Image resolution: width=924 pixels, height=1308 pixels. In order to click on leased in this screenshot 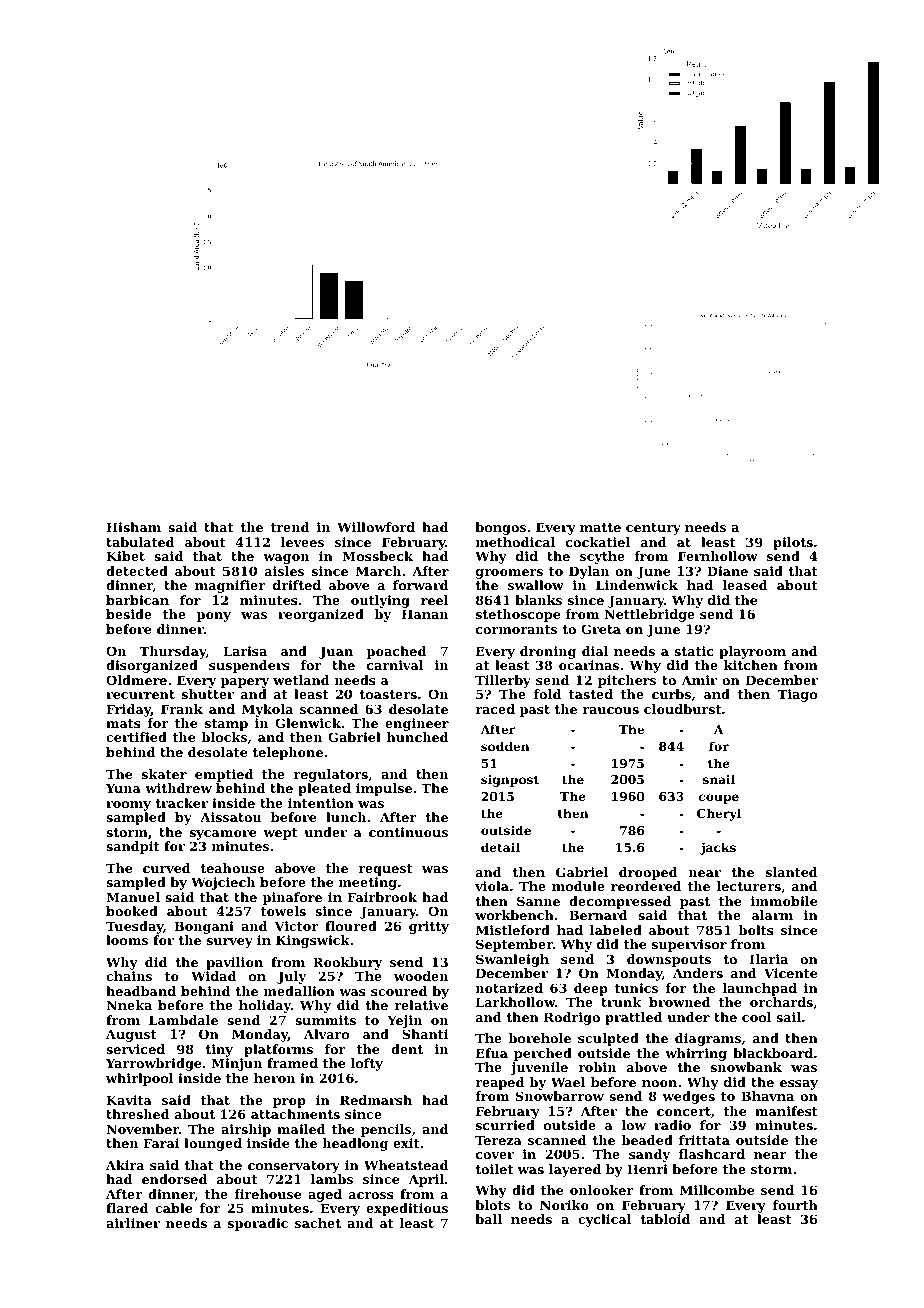, I will do `click(745, 585)`.
